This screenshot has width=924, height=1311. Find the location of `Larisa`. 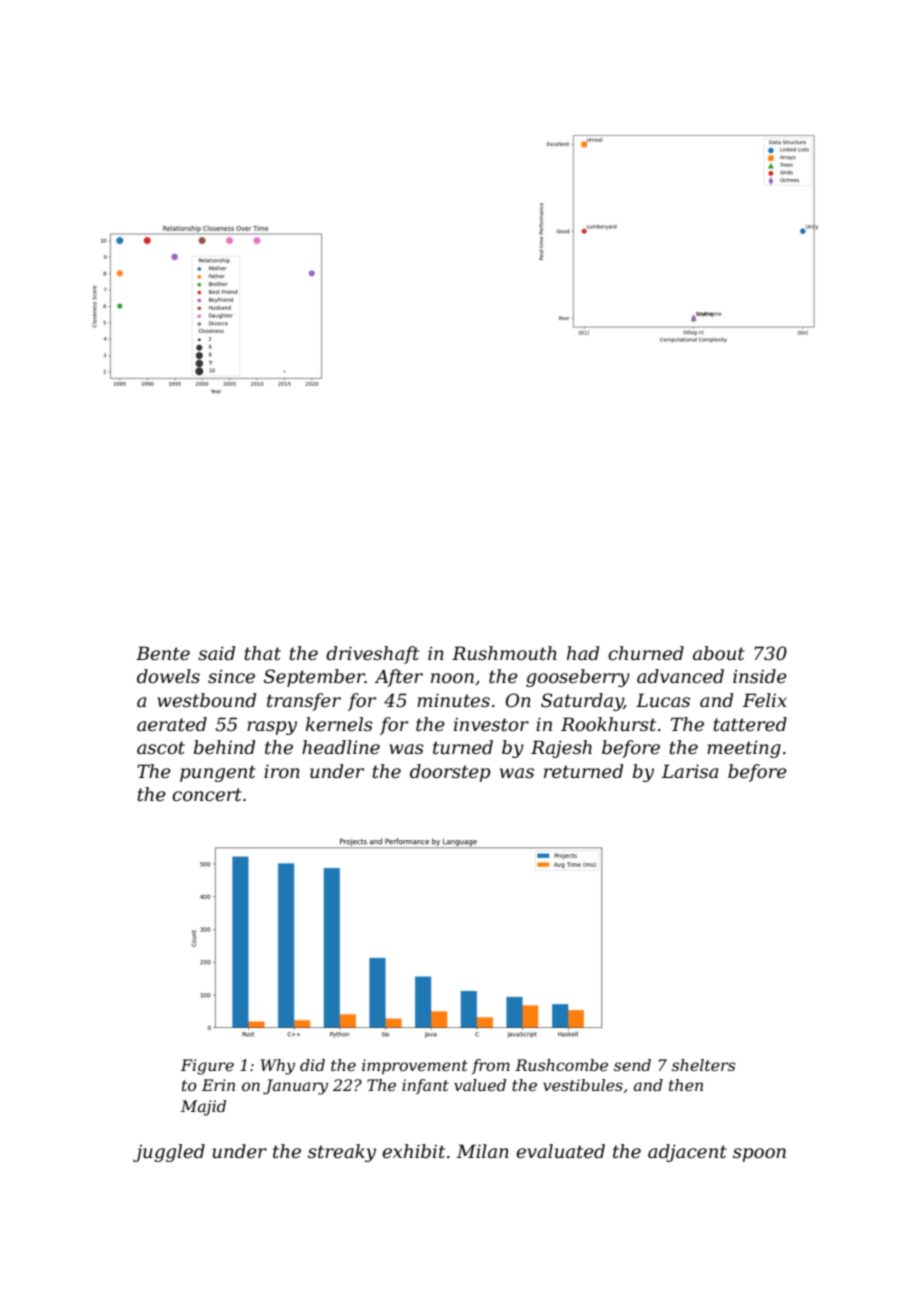

Larisa is located at coordinates (689, 771).
